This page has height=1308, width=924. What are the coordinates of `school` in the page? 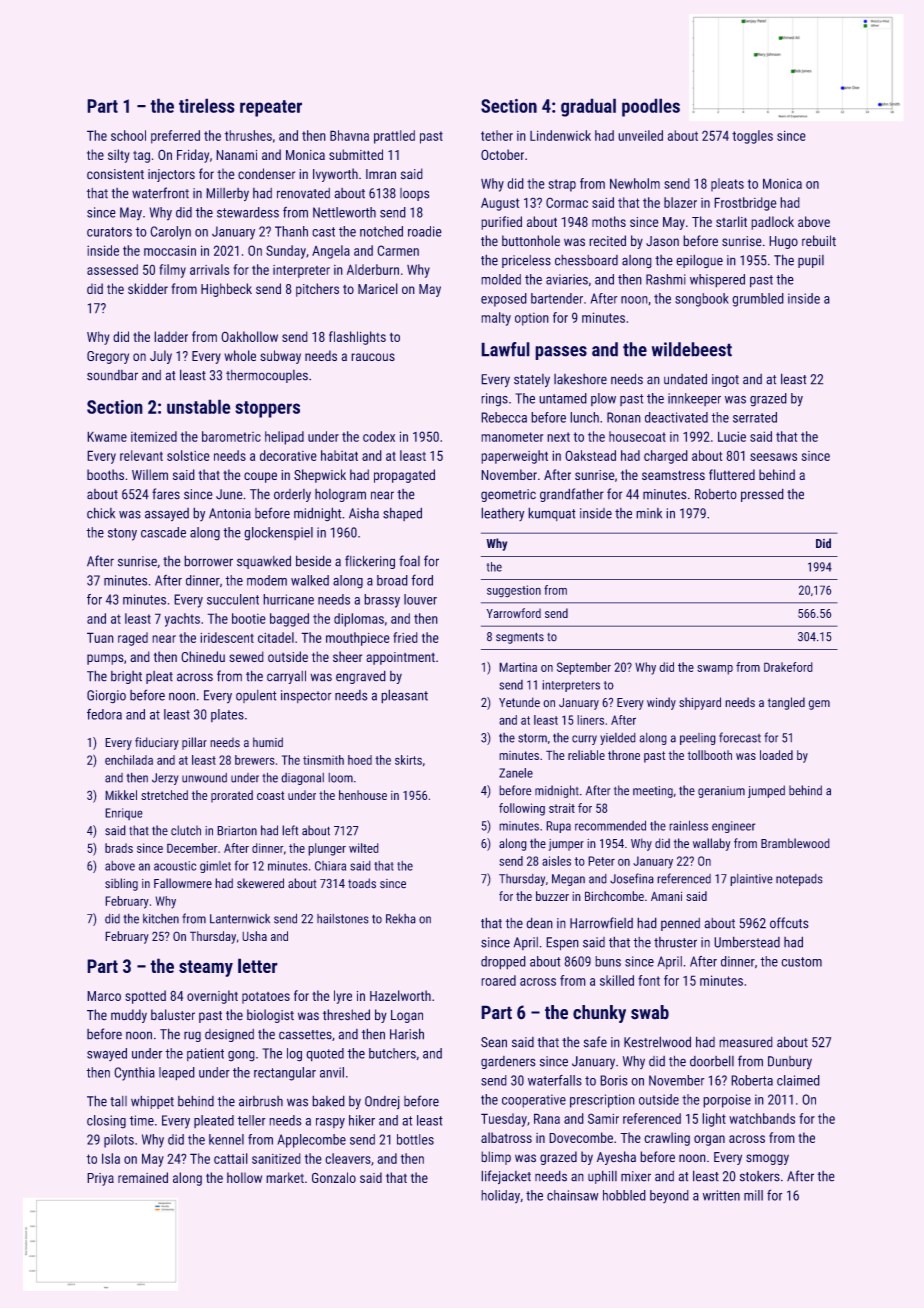 It's located at (128, 135).
